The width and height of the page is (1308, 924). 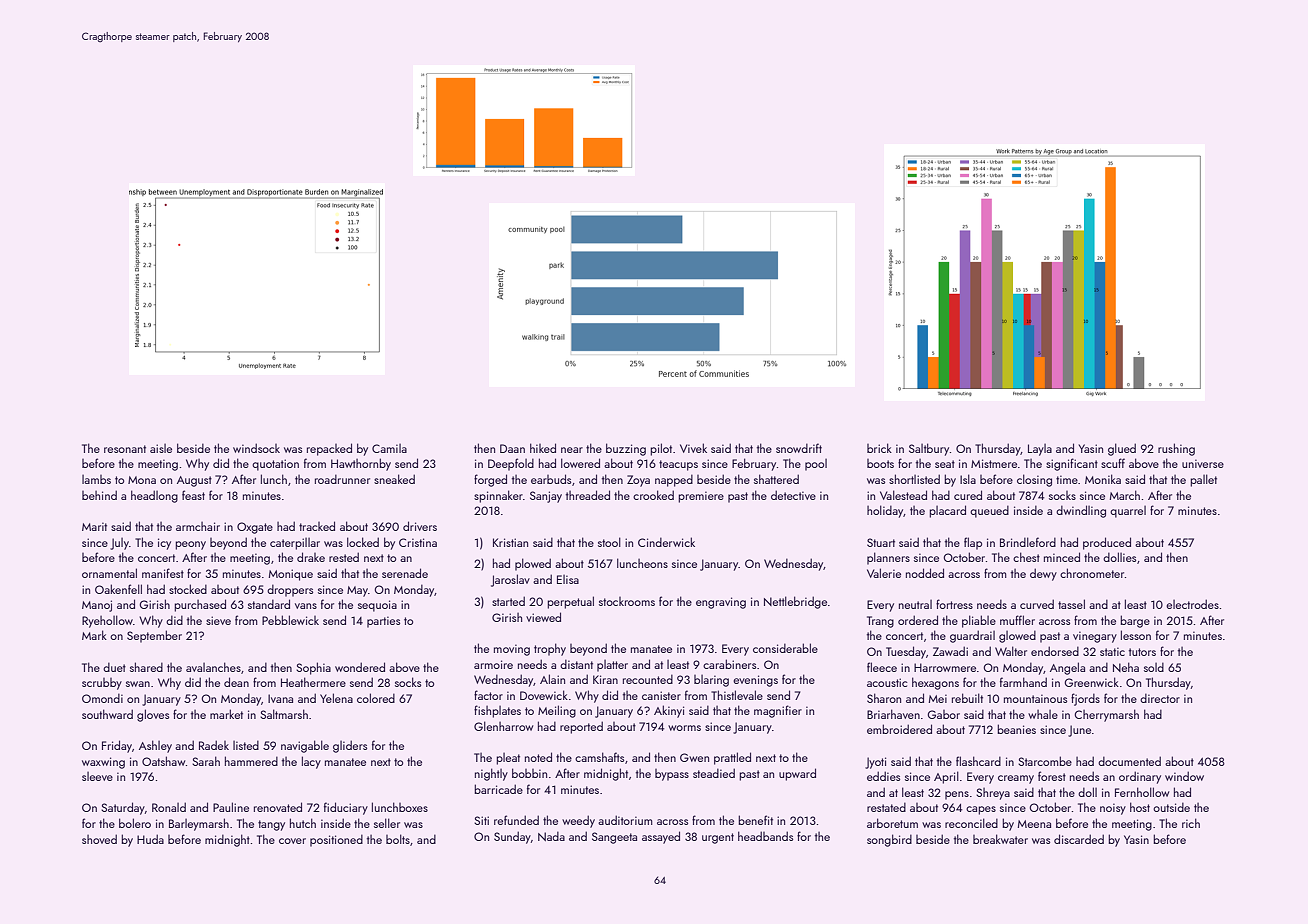 I want to click on bolts, so click(x=398, y=839).
